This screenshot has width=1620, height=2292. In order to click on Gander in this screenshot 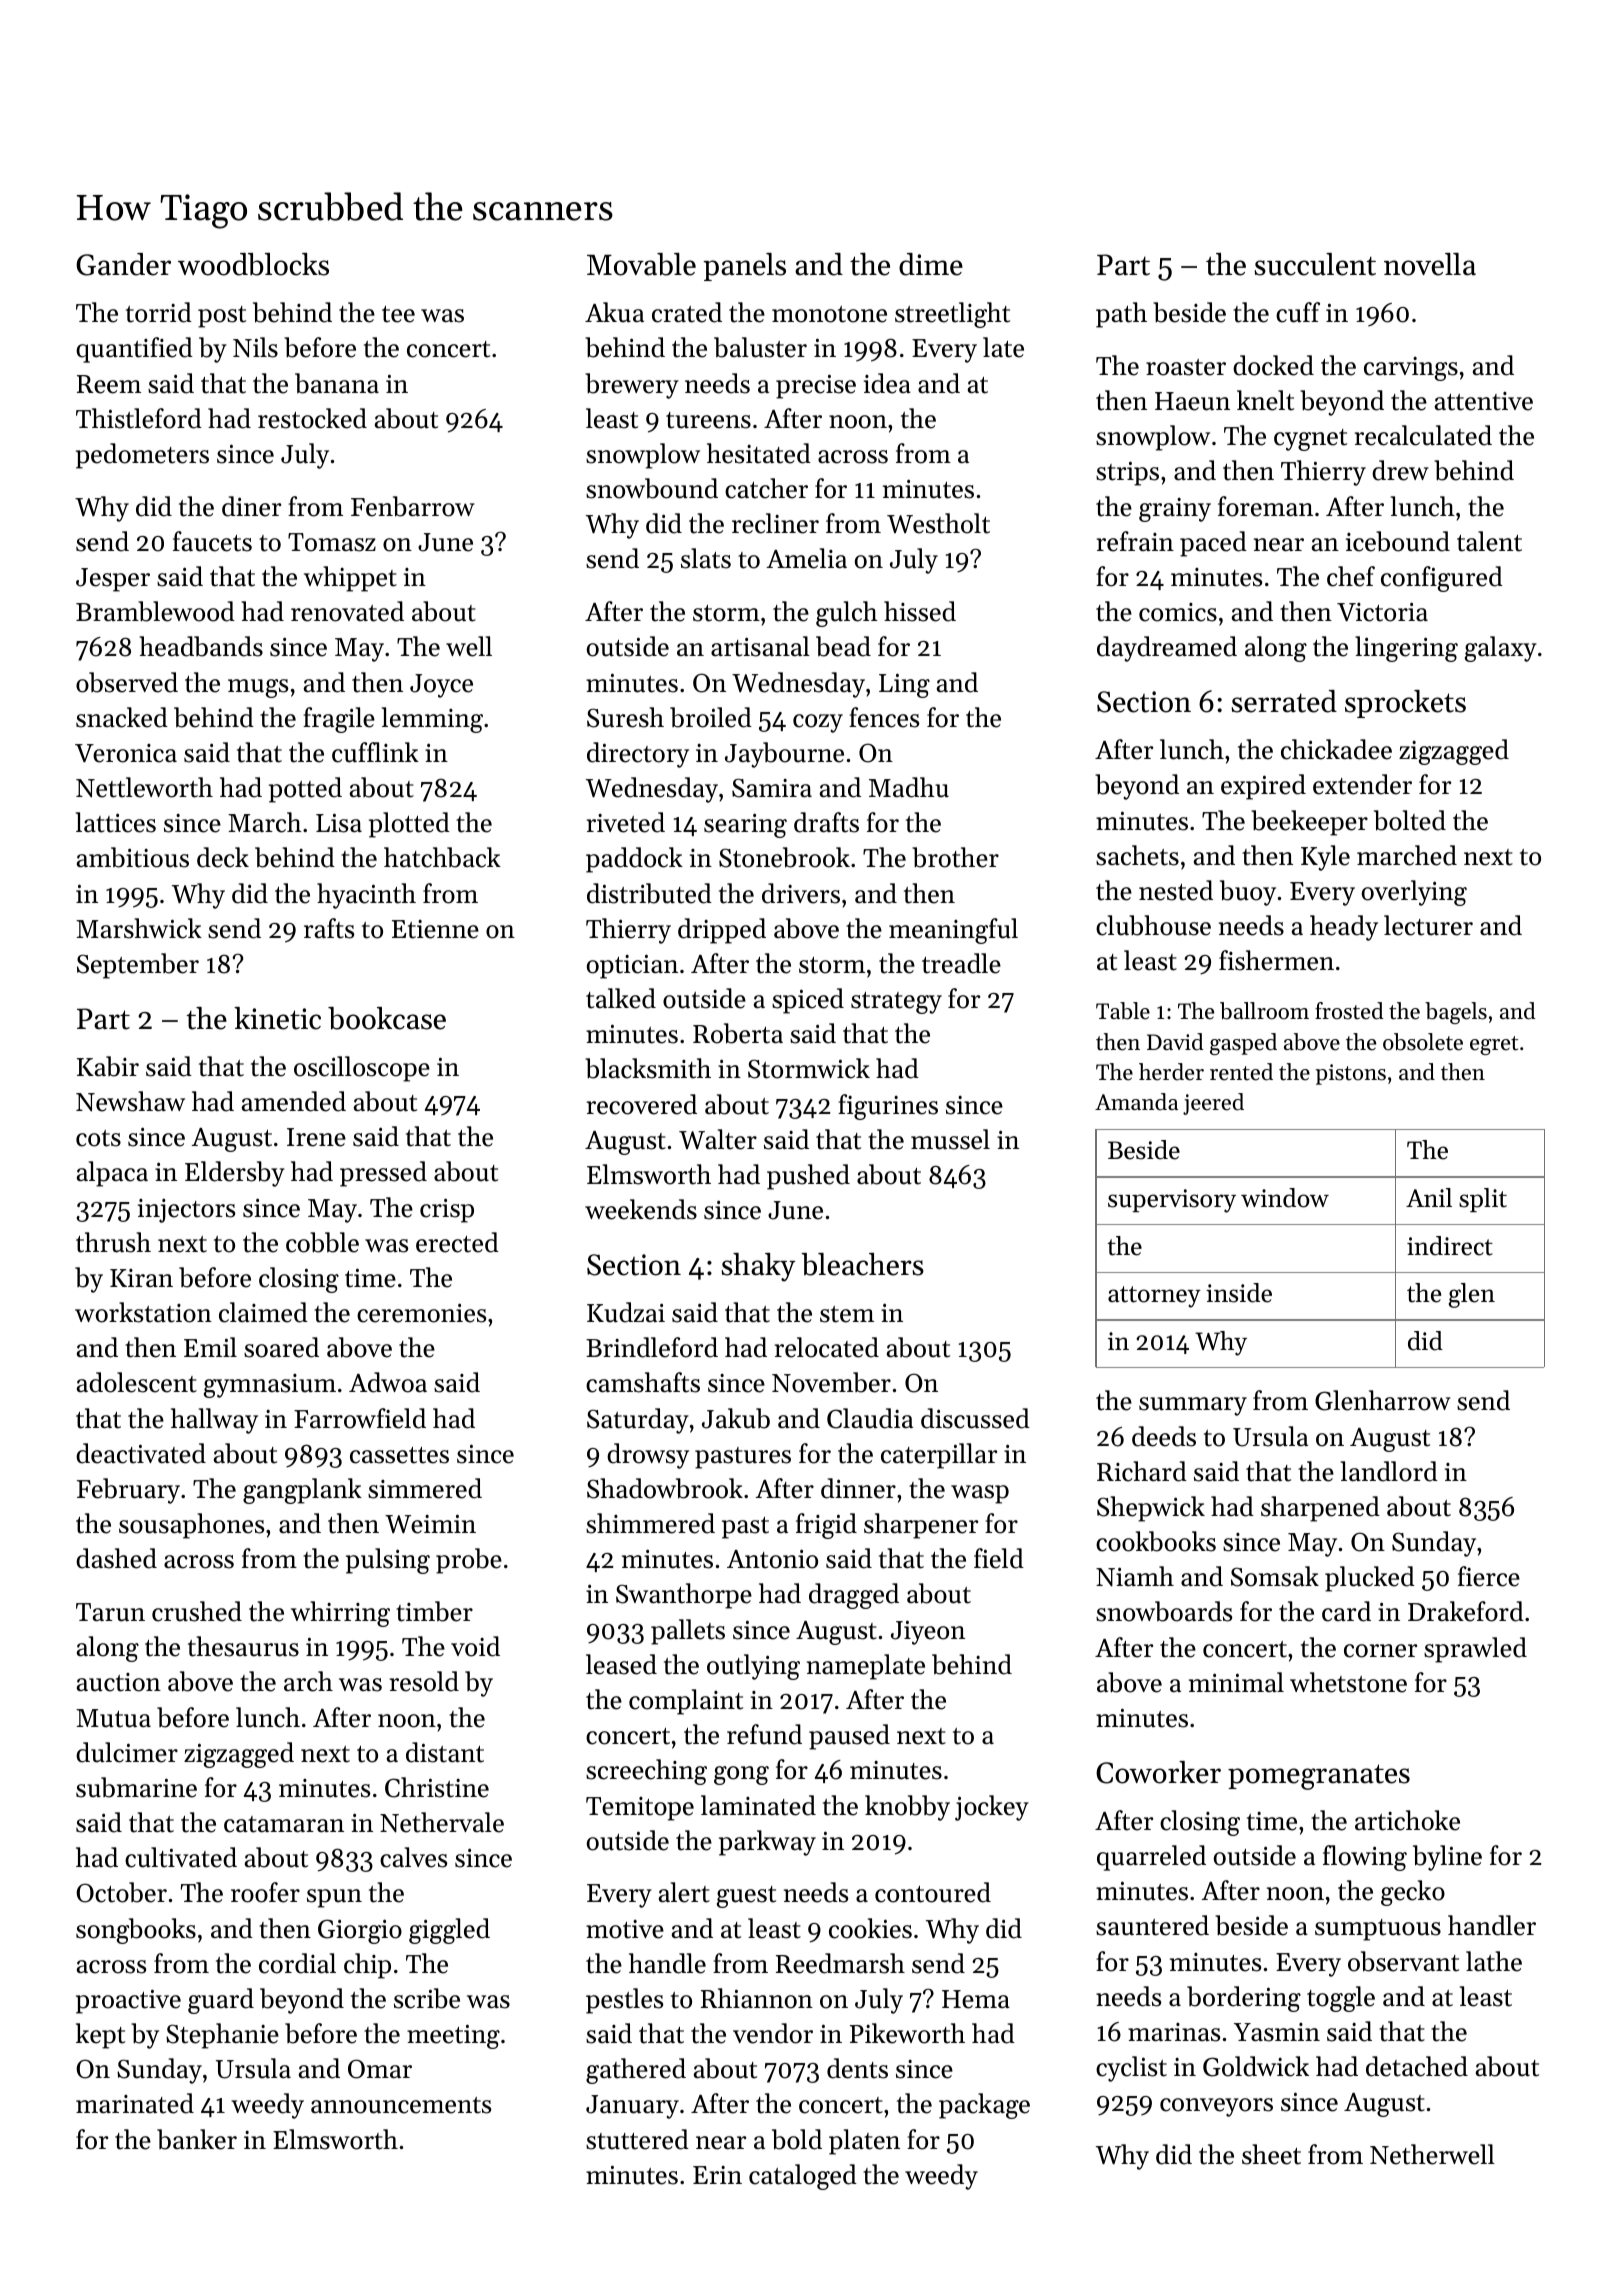, I will do `click(123, 264)`.
